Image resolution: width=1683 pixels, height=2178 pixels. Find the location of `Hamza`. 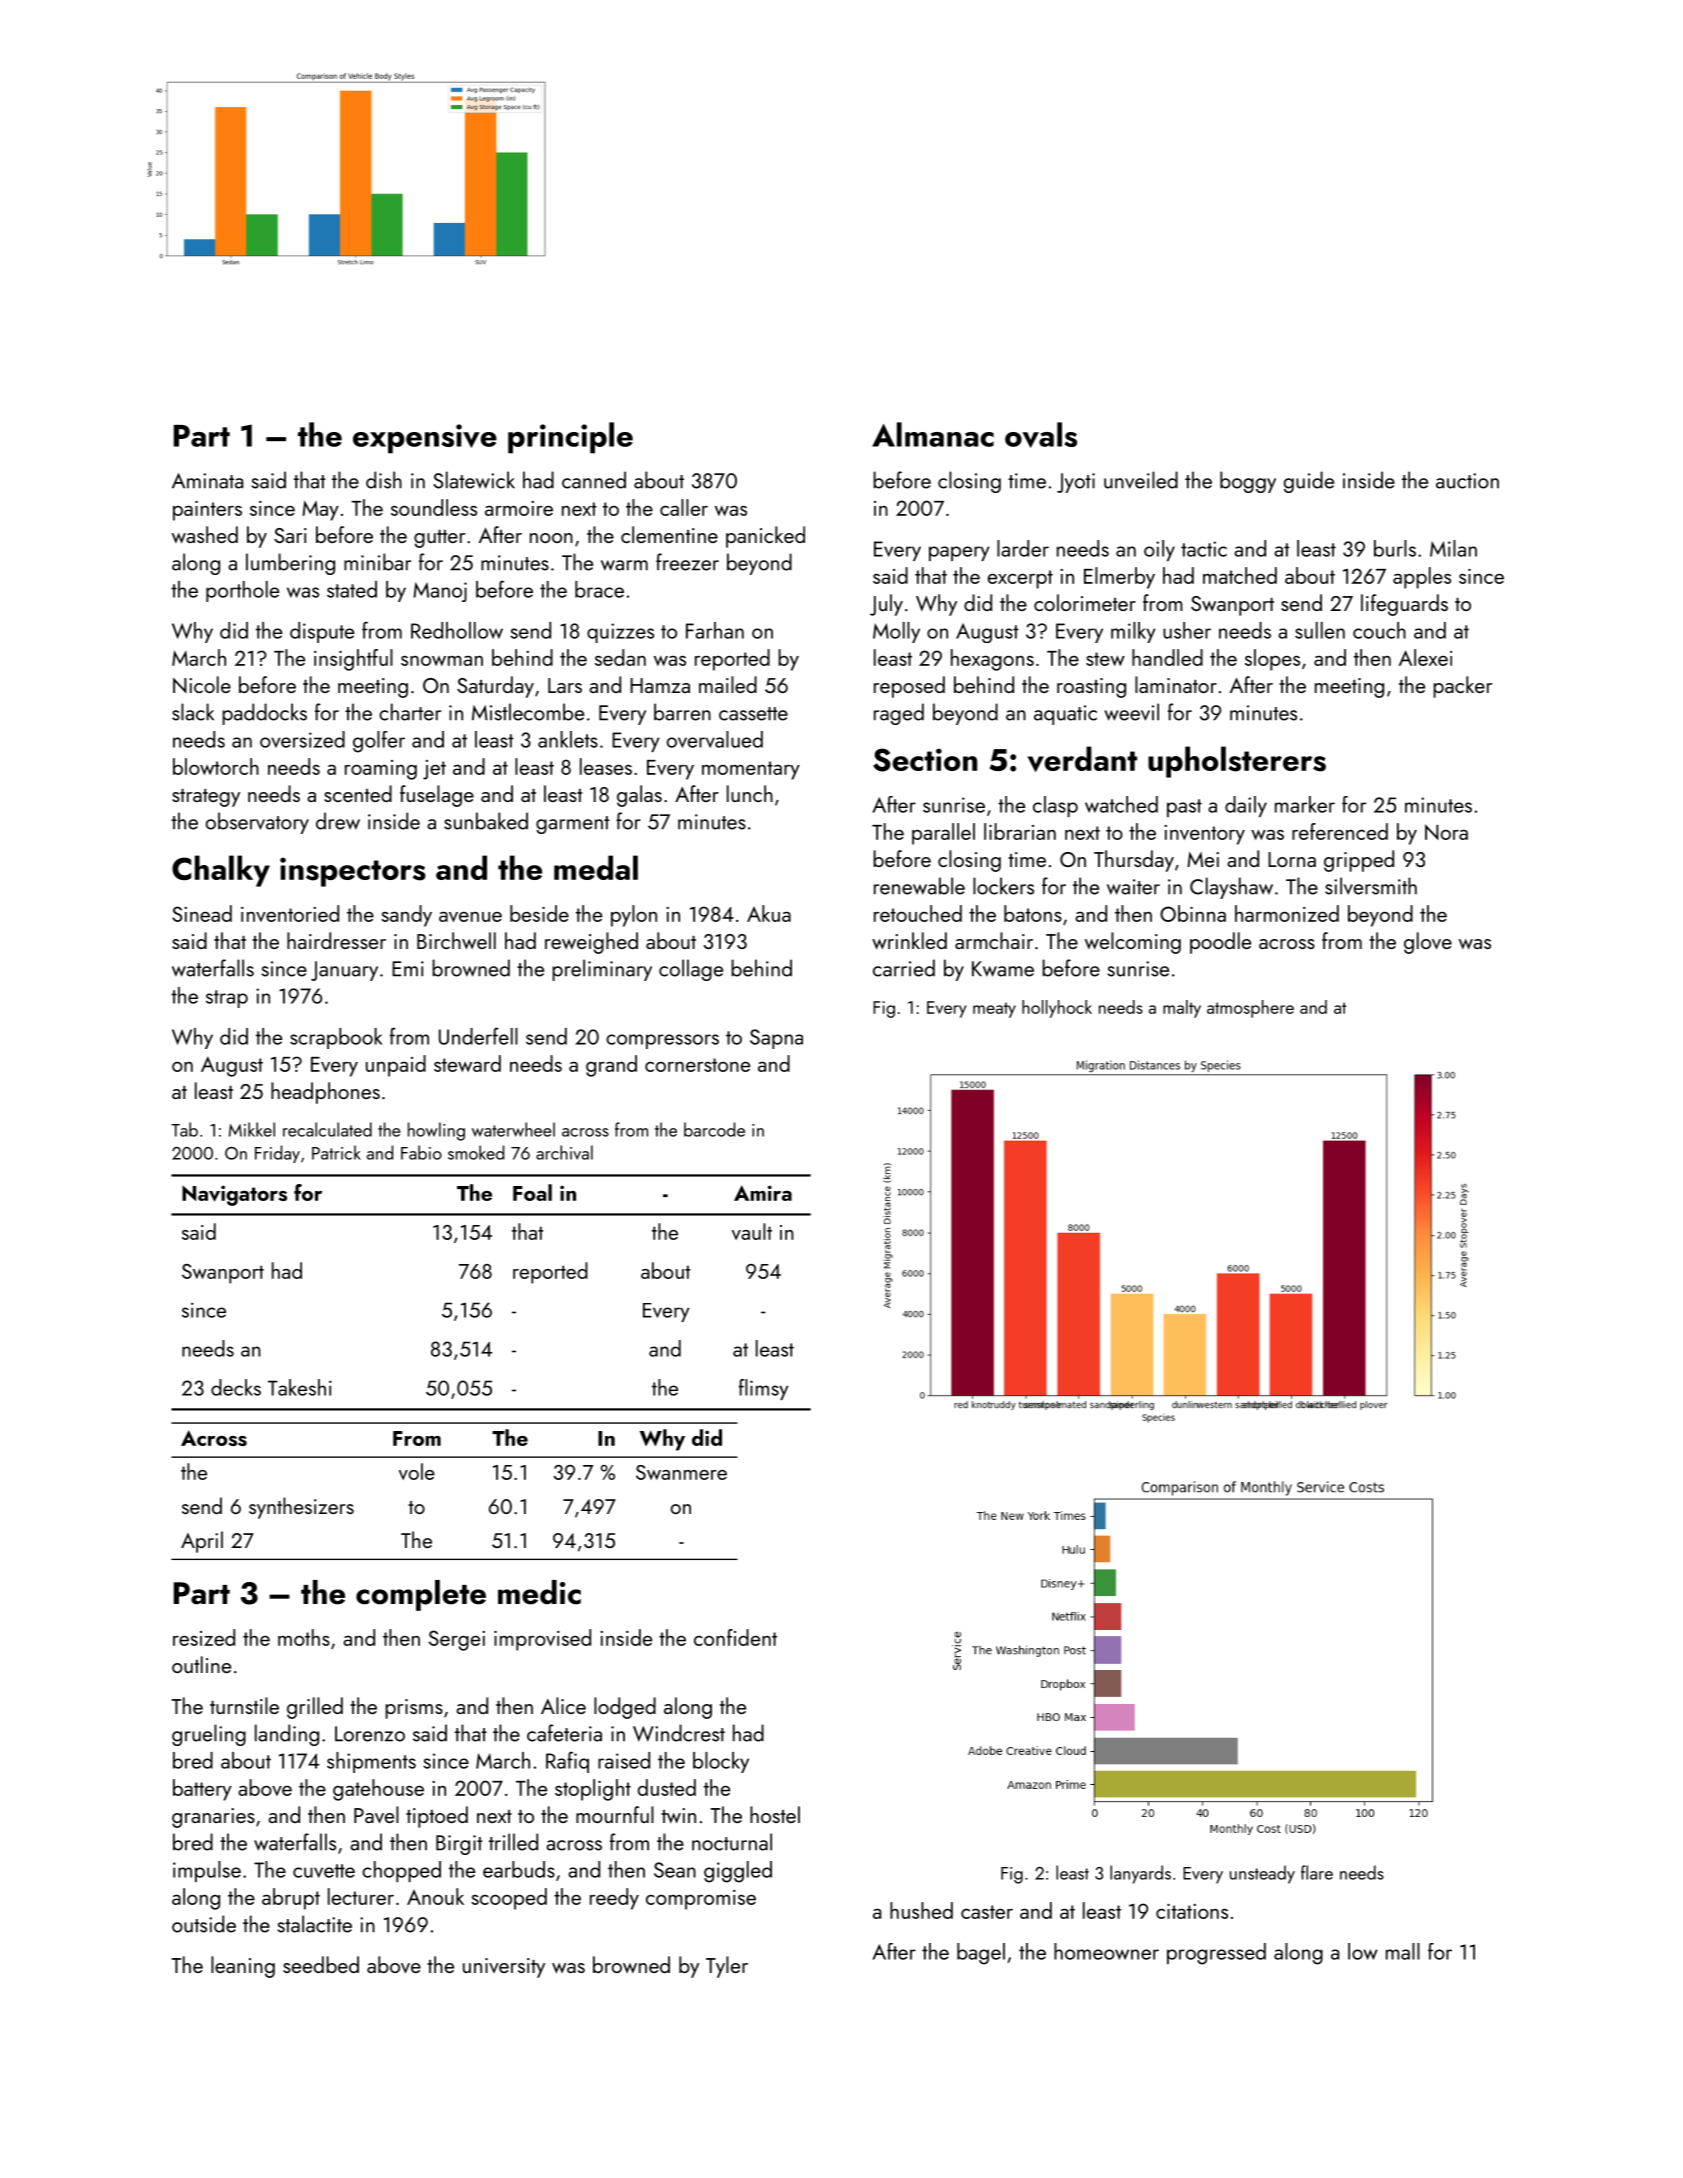

Hamza is located at coordinates (660, 685).
